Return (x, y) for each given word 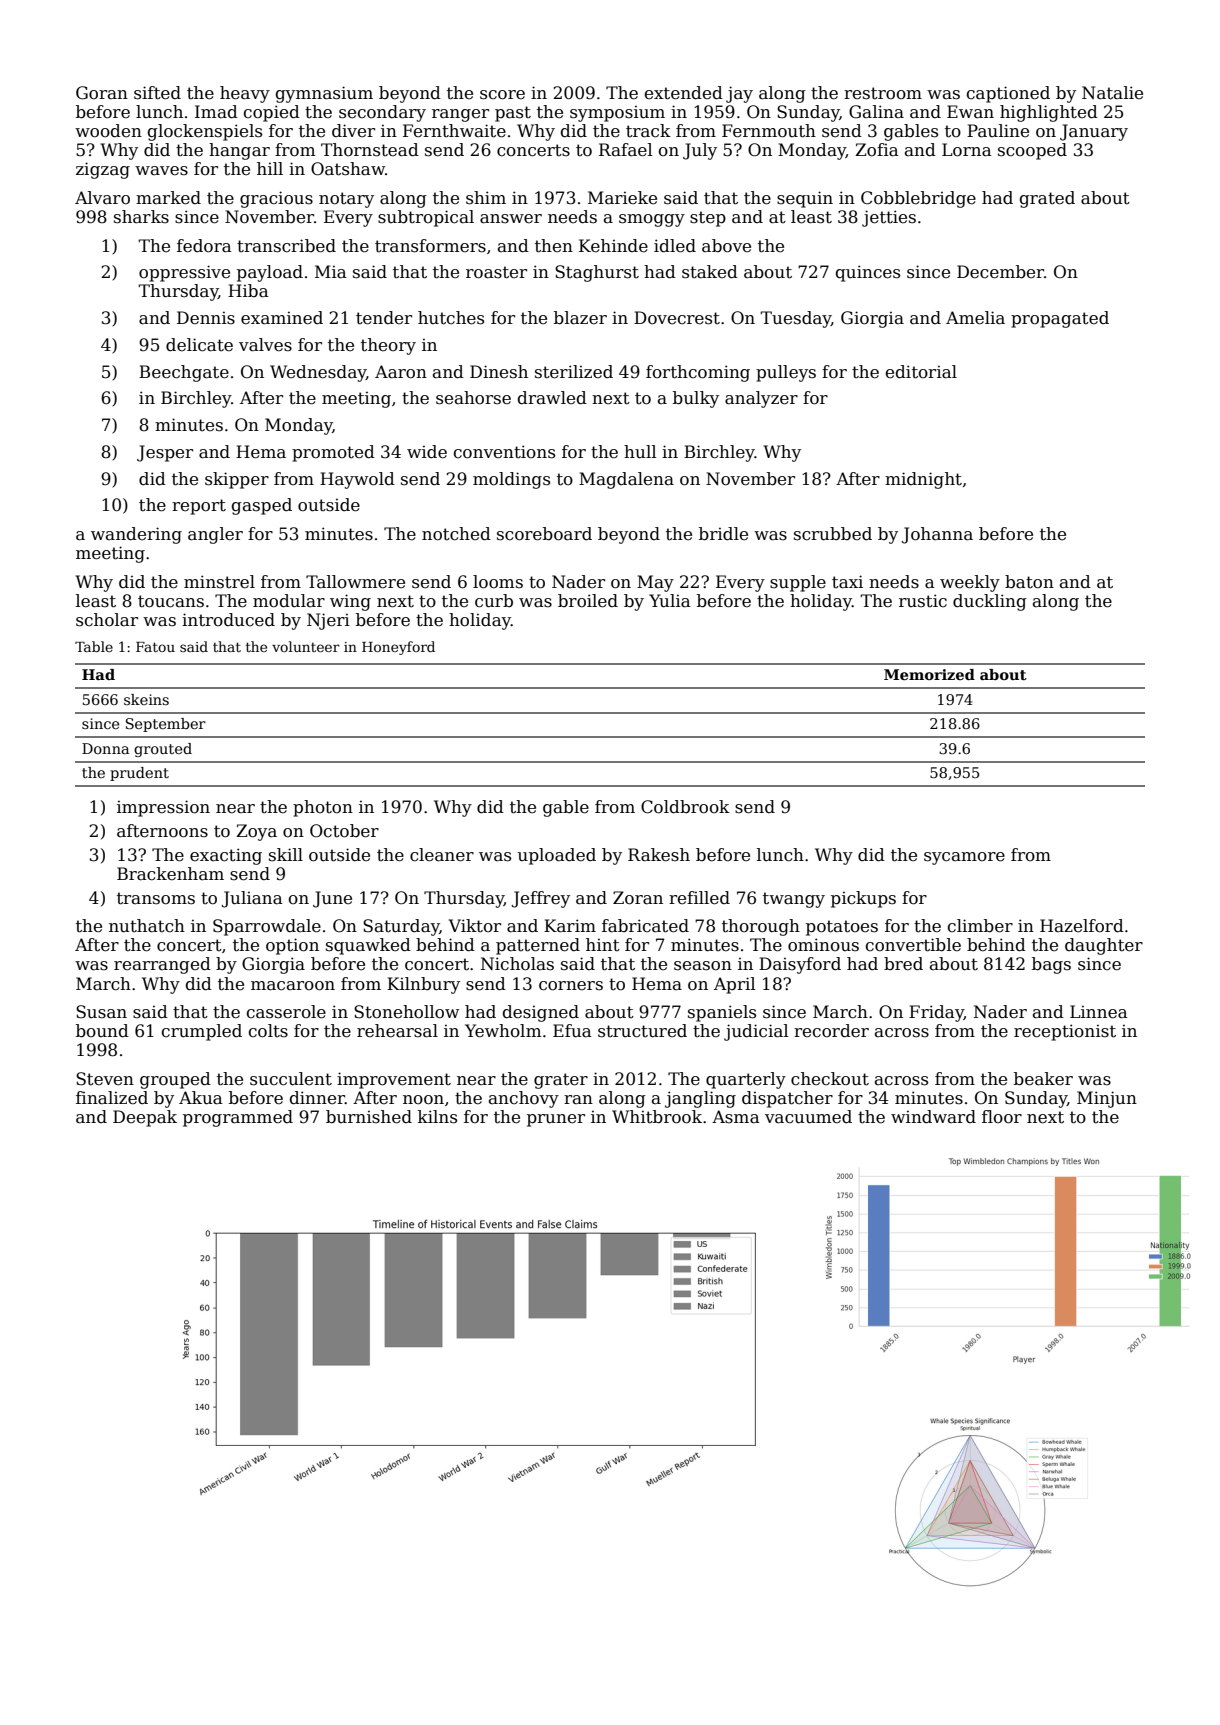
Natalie (1112, 93)
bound (102, 1031)
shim (486, 198)
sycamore (964, 858)
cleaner (442, 855)
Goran (102, 93)
